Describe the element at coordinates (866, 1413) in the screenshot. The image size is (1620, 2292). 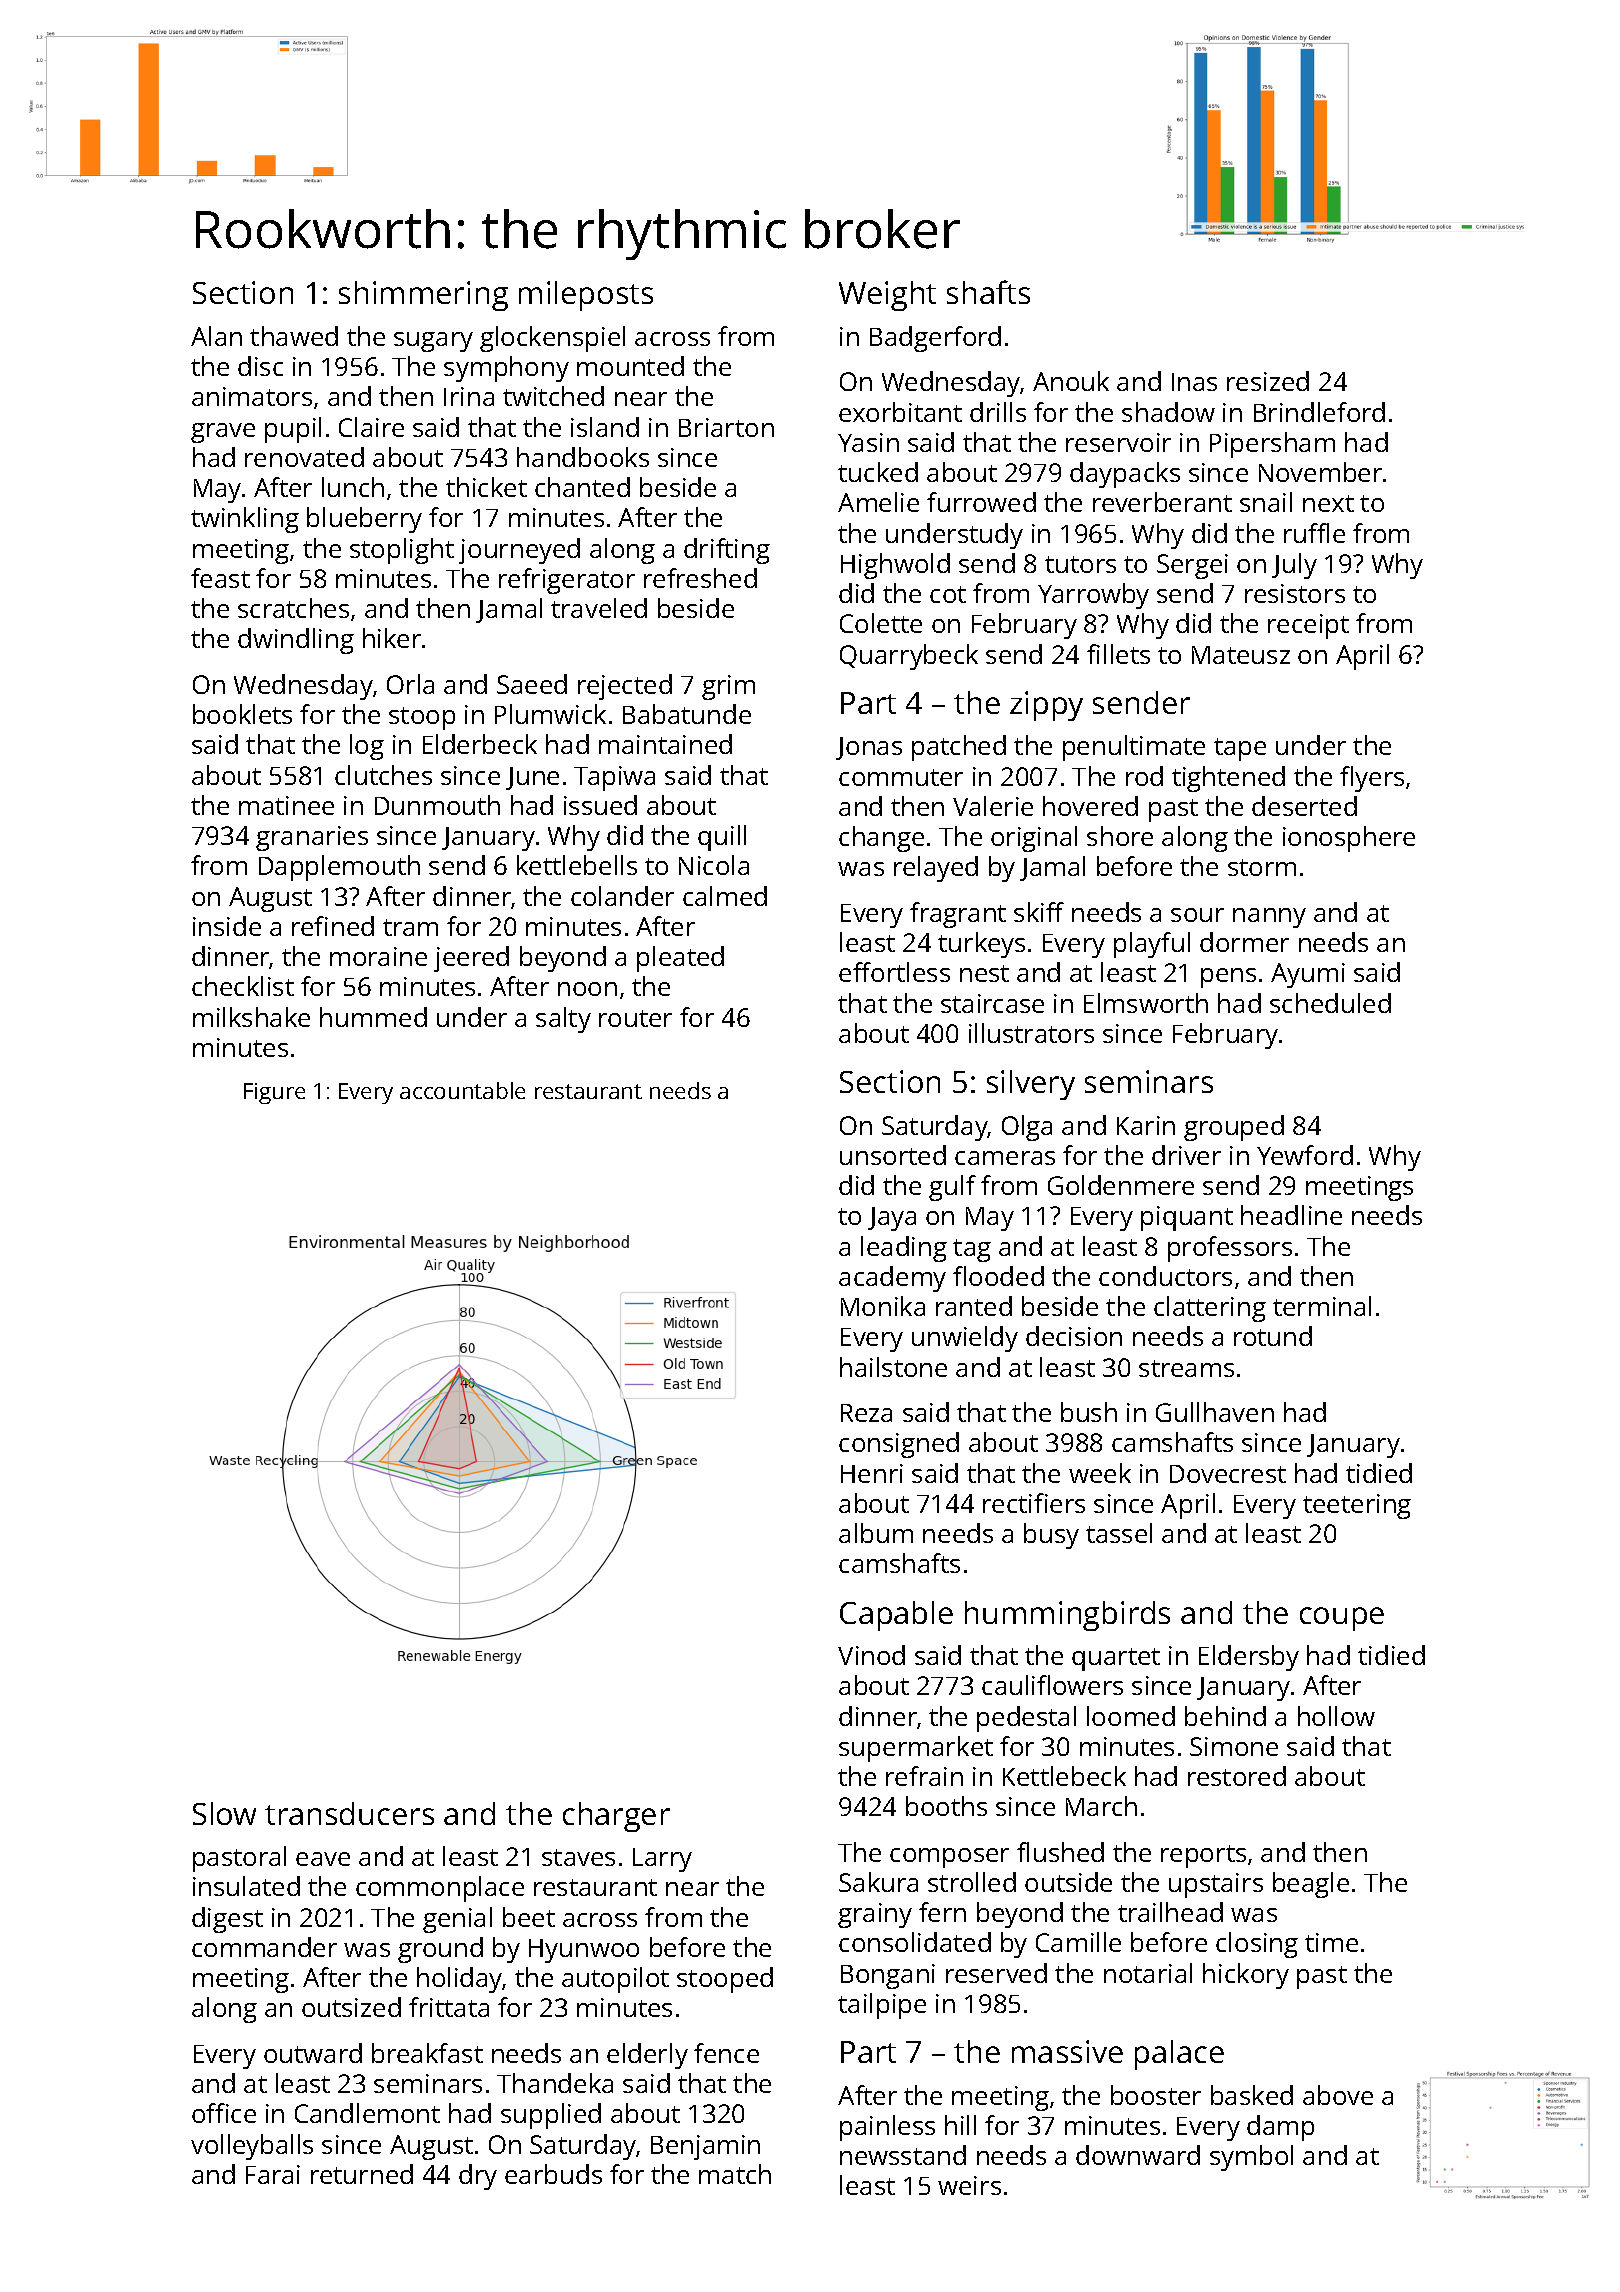
I see `Reza` at that location.
